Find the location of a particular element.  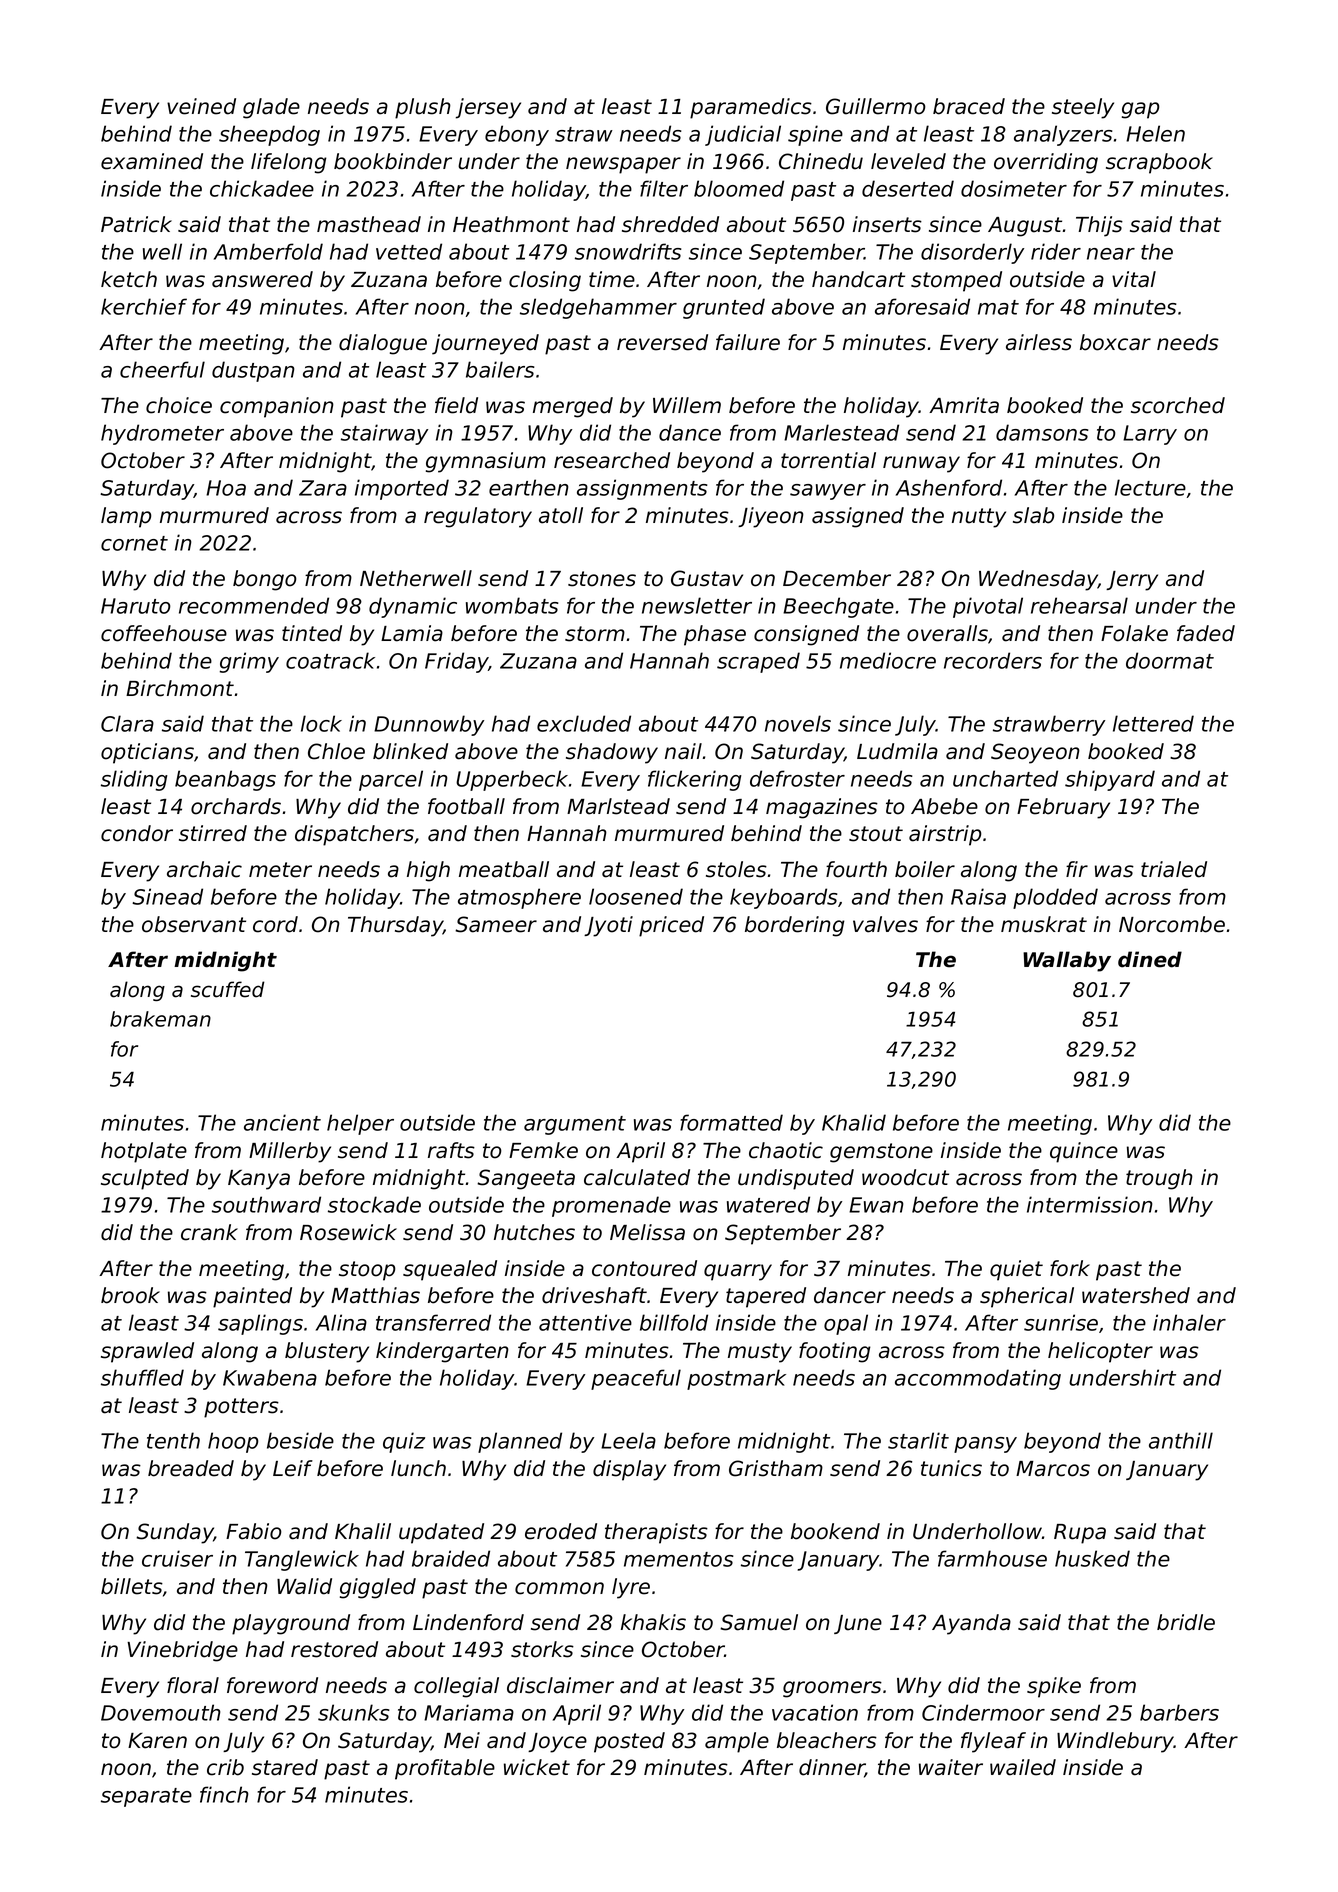

Beechgate is located at coordinates (838, 607).
